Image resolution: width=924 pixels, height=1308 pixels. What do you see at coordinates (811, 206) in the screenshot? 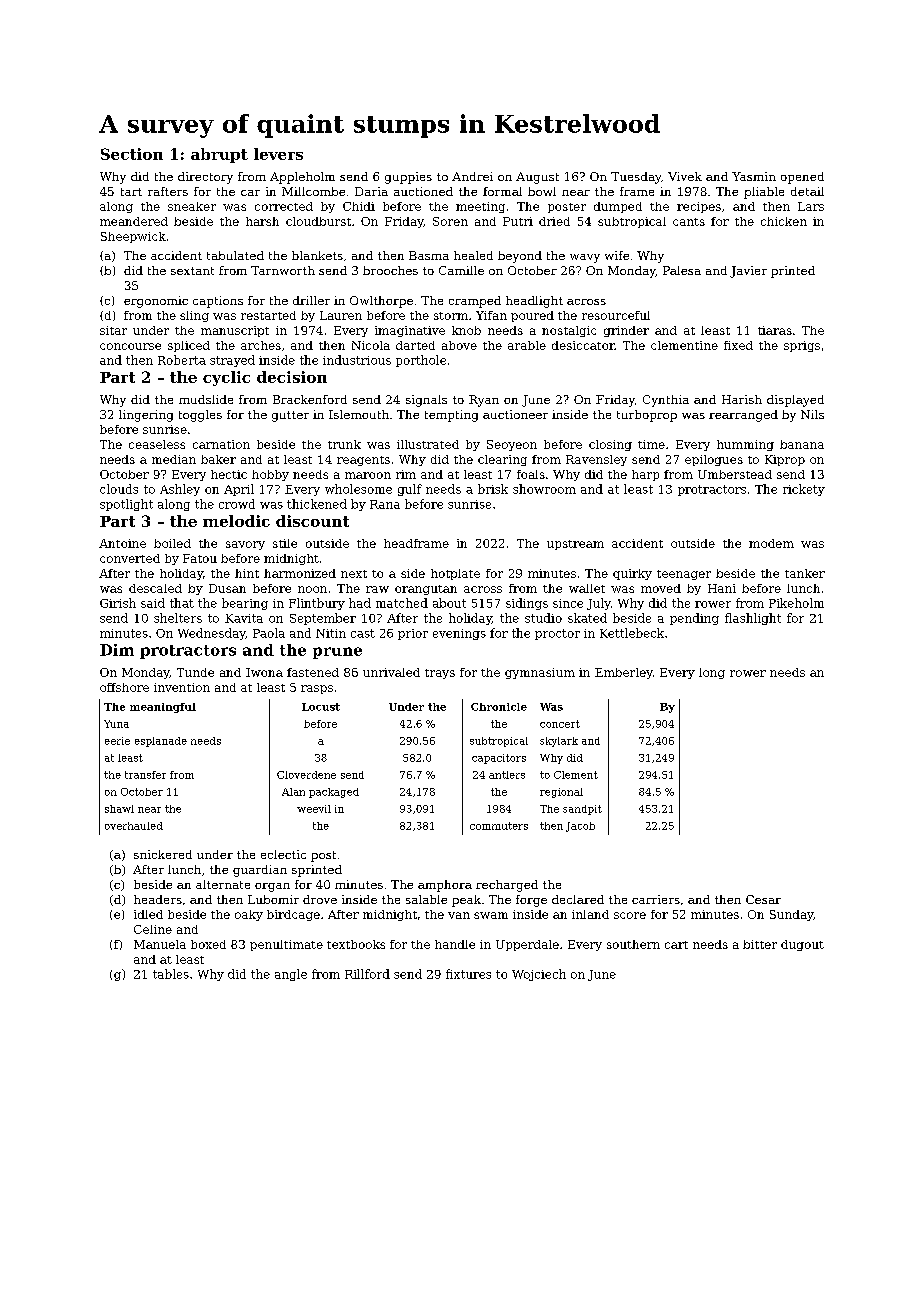
I see `Lars` at bounding box center [811, 206].
